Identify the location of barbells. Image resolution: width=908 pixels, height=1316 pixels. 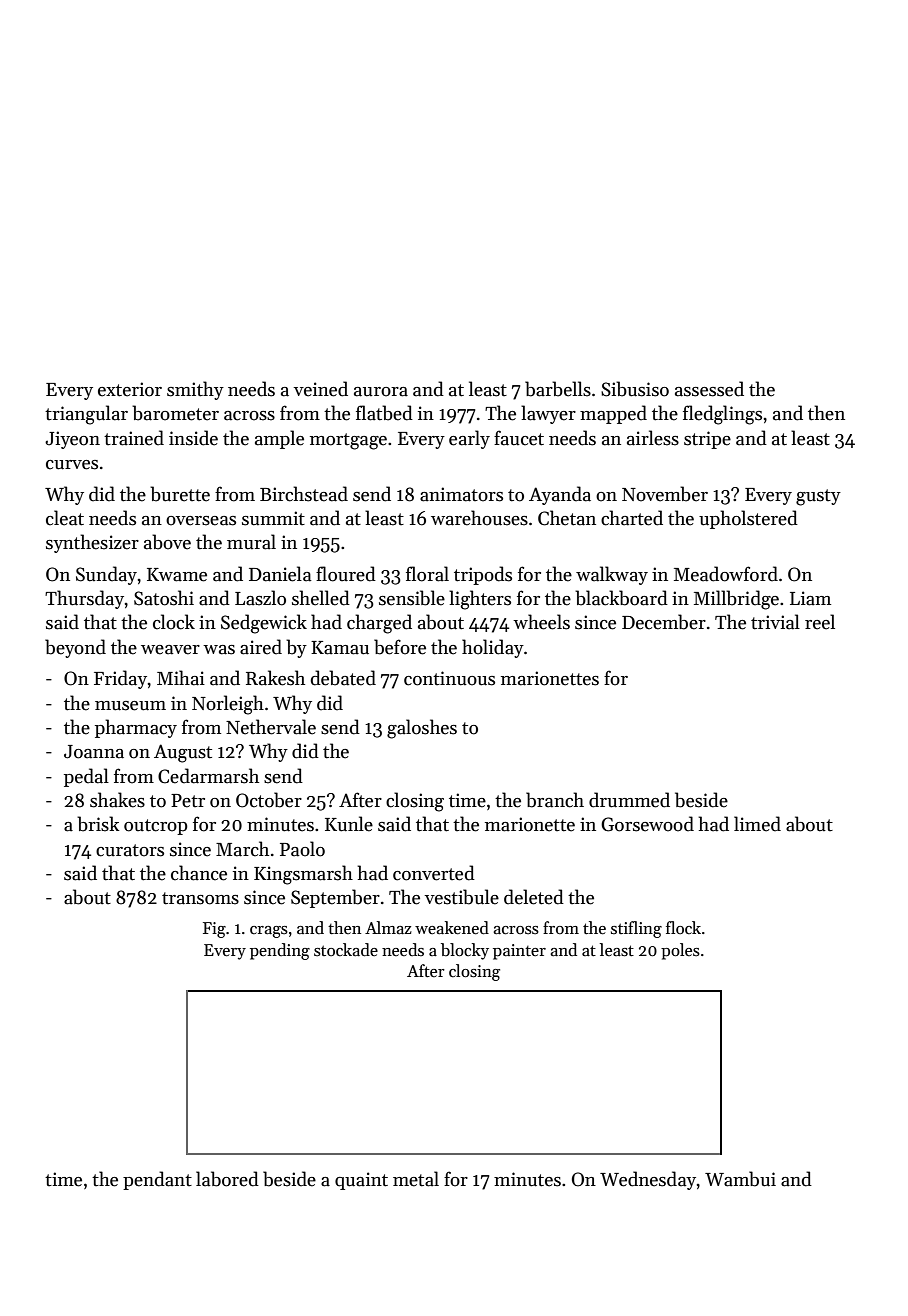
(558, 389).
